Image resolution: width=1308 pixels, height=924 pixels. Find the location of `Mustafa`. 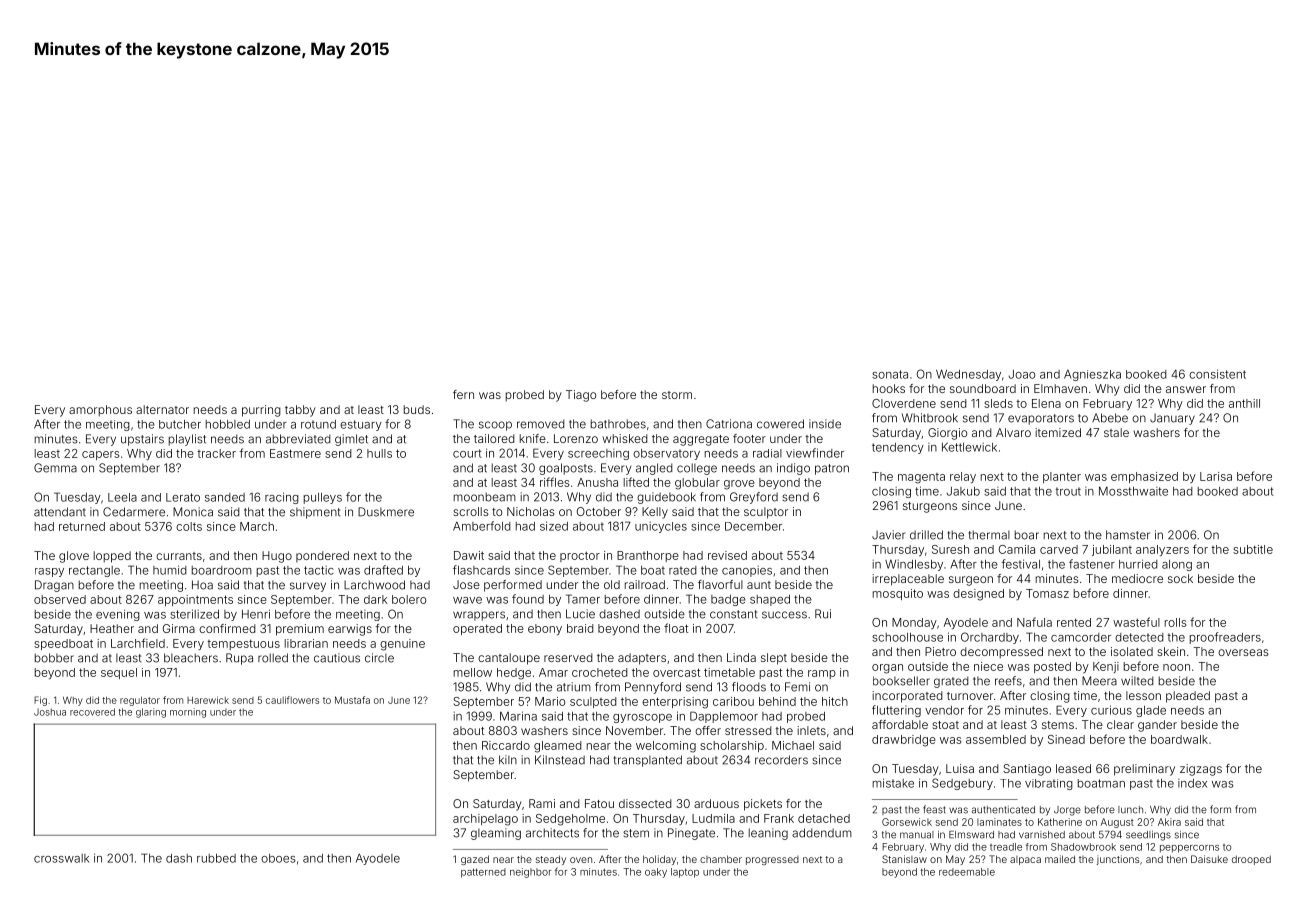

Mustafa is located at coordinates (352, 700).
